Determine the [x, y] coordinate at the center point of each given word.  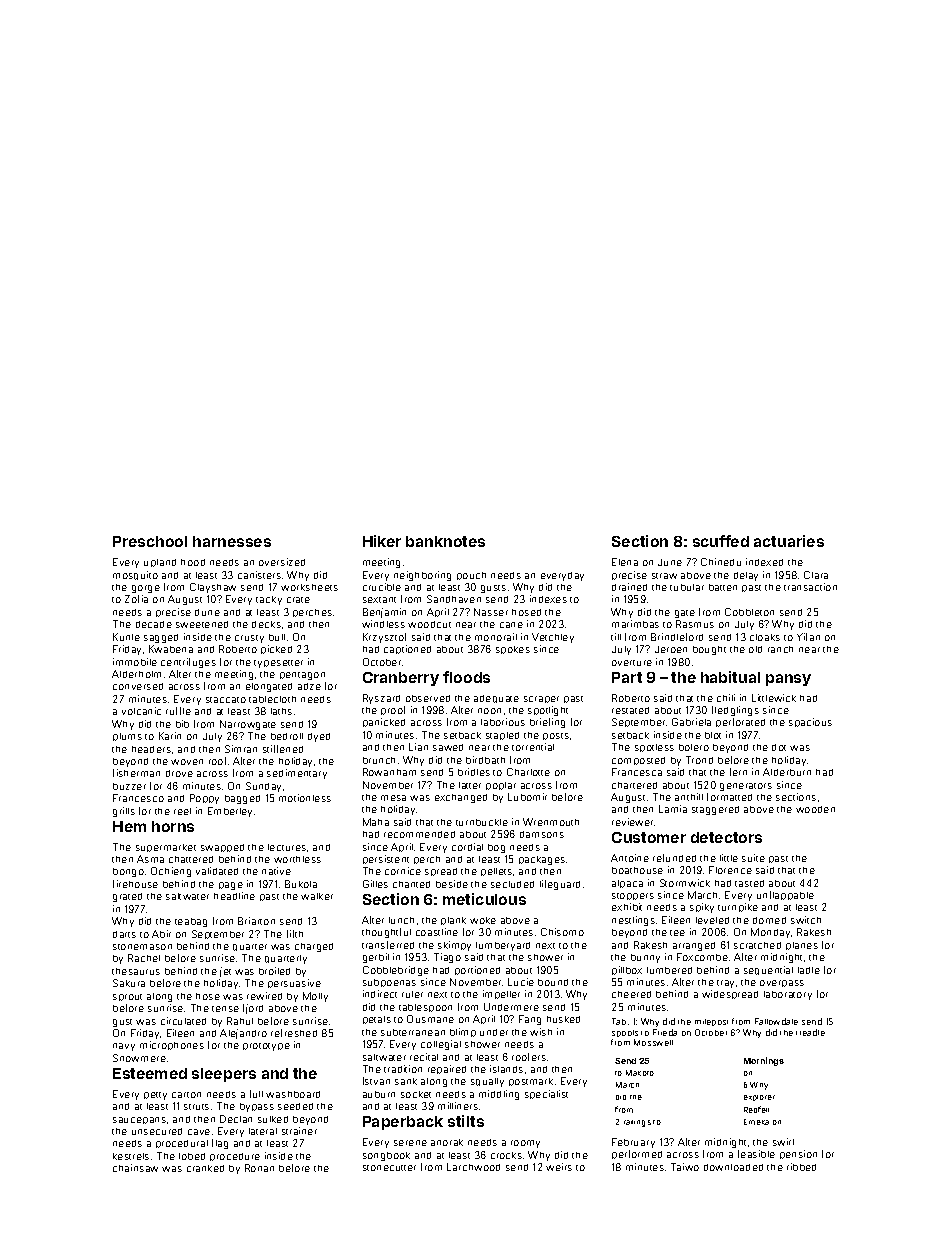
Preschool [150, 541]
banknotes [445, 541]
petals [377, 1020]
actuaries [789, 541]
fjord [253, 1009]
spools [625, 1033]
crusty [249, 639]
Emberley [230, 812]
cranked [205, 1168]
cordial [467, 847]
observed [428, 698]
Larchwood [473, 1167]
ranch [780, 649]
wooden [815, 809]
